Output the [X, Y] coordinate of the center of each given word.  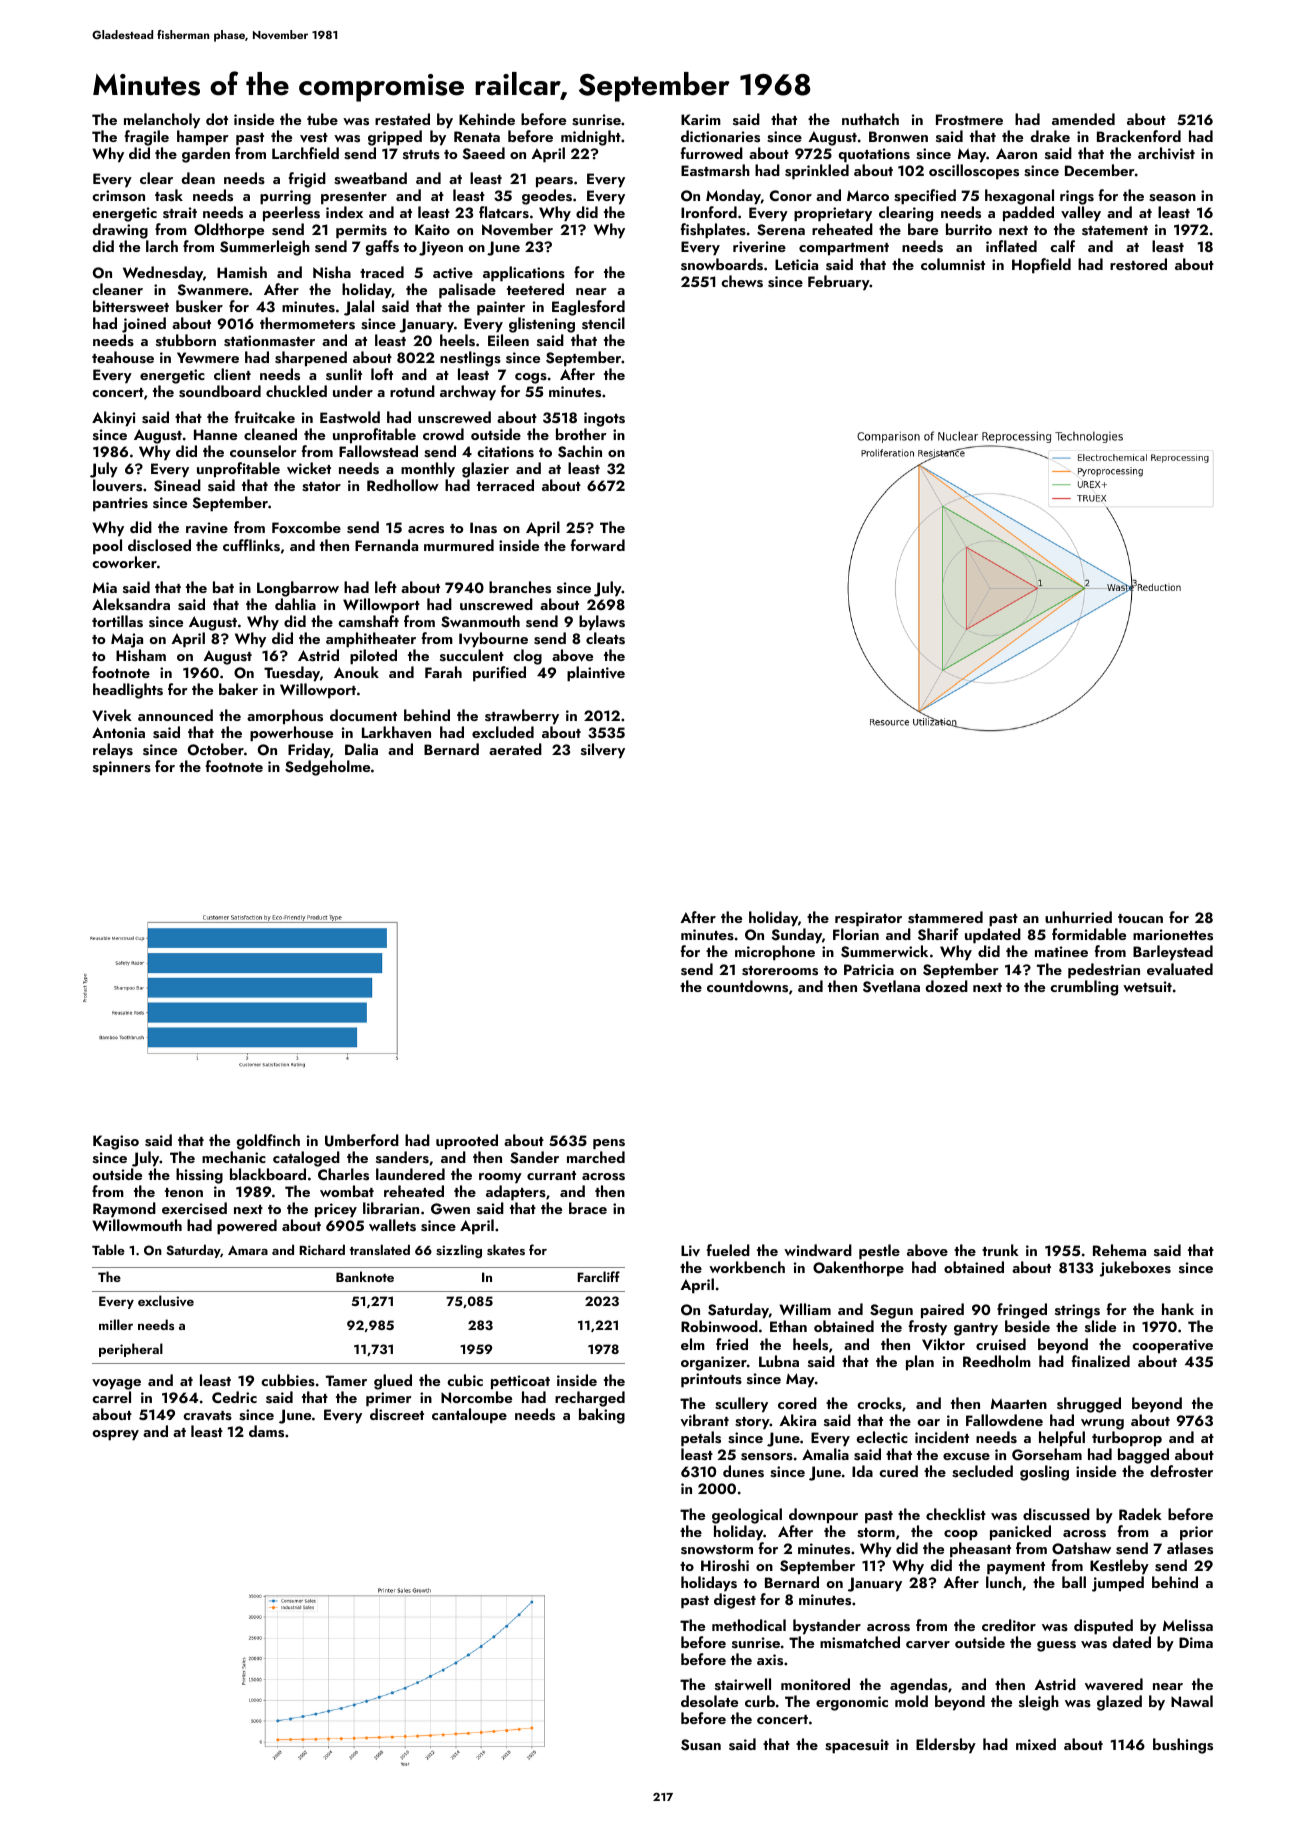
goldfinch [268, 1142]
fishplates [713, 231]
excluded [503, 732]
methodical [749, 1625]
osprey [115, 1435]
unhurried [1078, 917]
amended [1083, 119]
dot [217, 119]
